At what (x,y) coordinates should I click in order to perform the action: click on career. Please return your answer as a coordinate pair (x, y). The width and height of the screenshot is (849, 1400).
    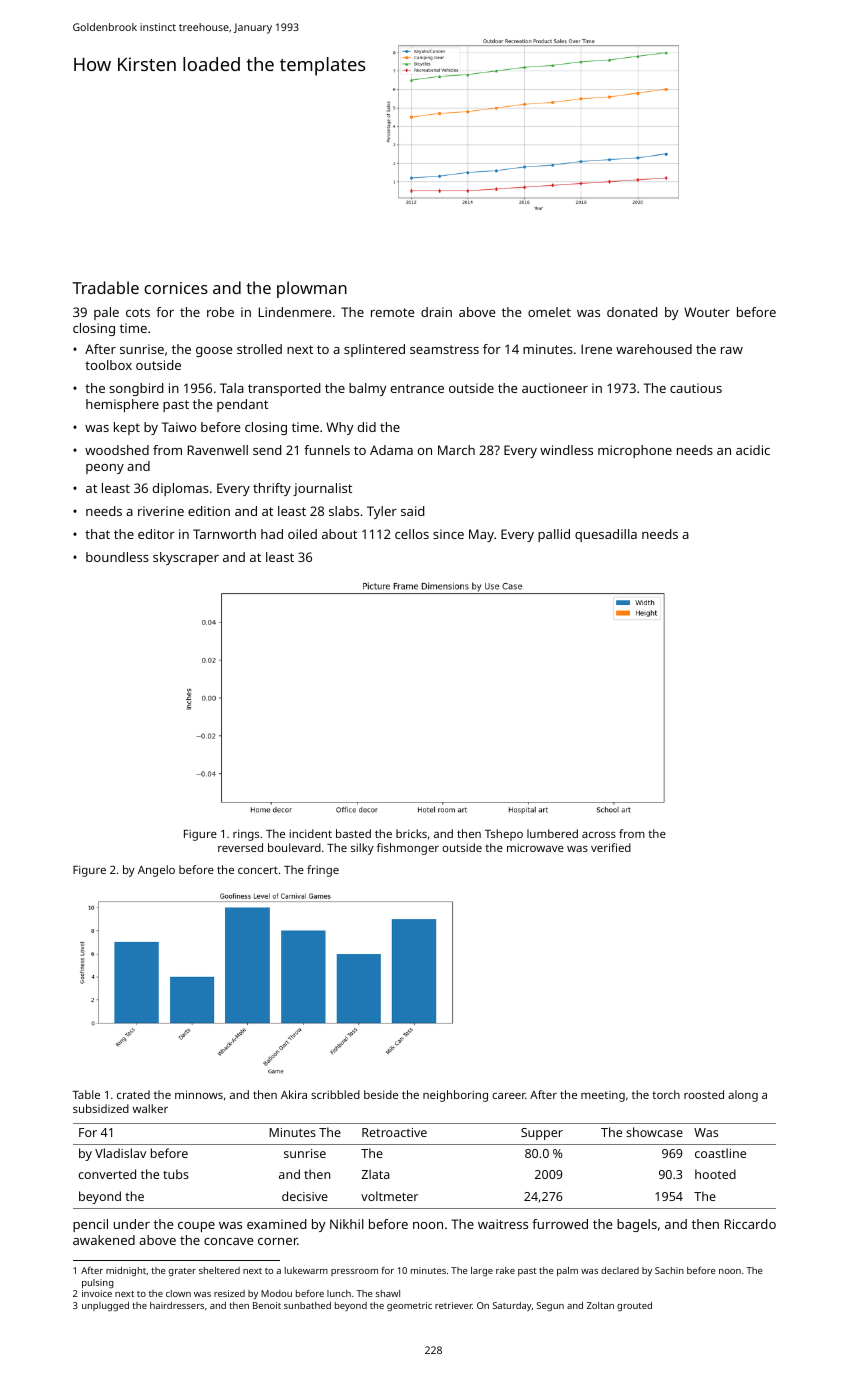
    Looking at the image, I should click on (509, 1096).
